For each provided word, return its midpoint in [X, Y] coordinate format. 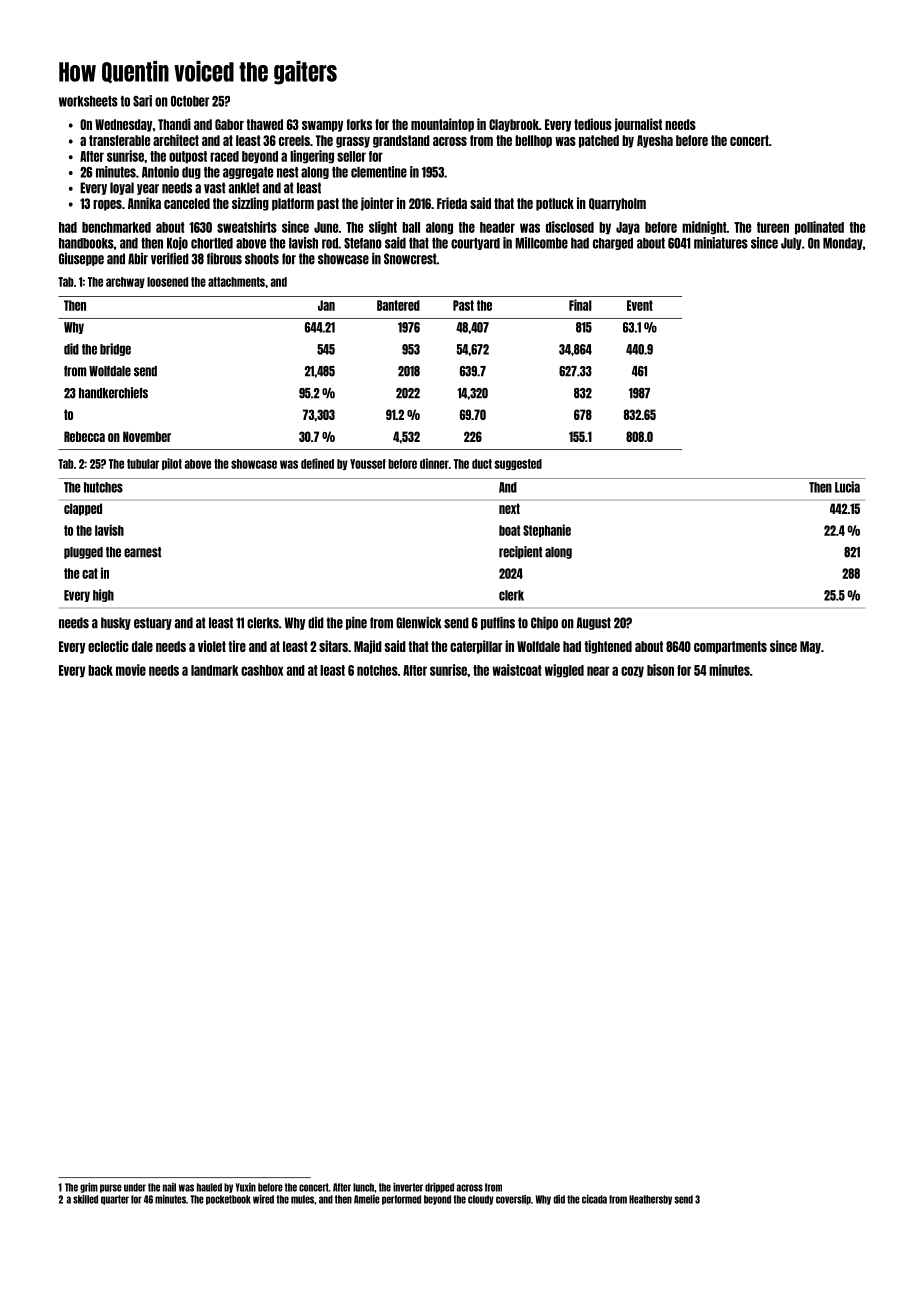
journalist [638, 125]
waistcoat [517, 670]
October [190, 101]
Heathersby [650, 1200]
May [810, 647]
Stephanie [547, 530]
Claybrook [514, 125]
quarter [115, 1200]
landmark [215, 670]
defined [317, 463]
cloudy [481, 1200]
